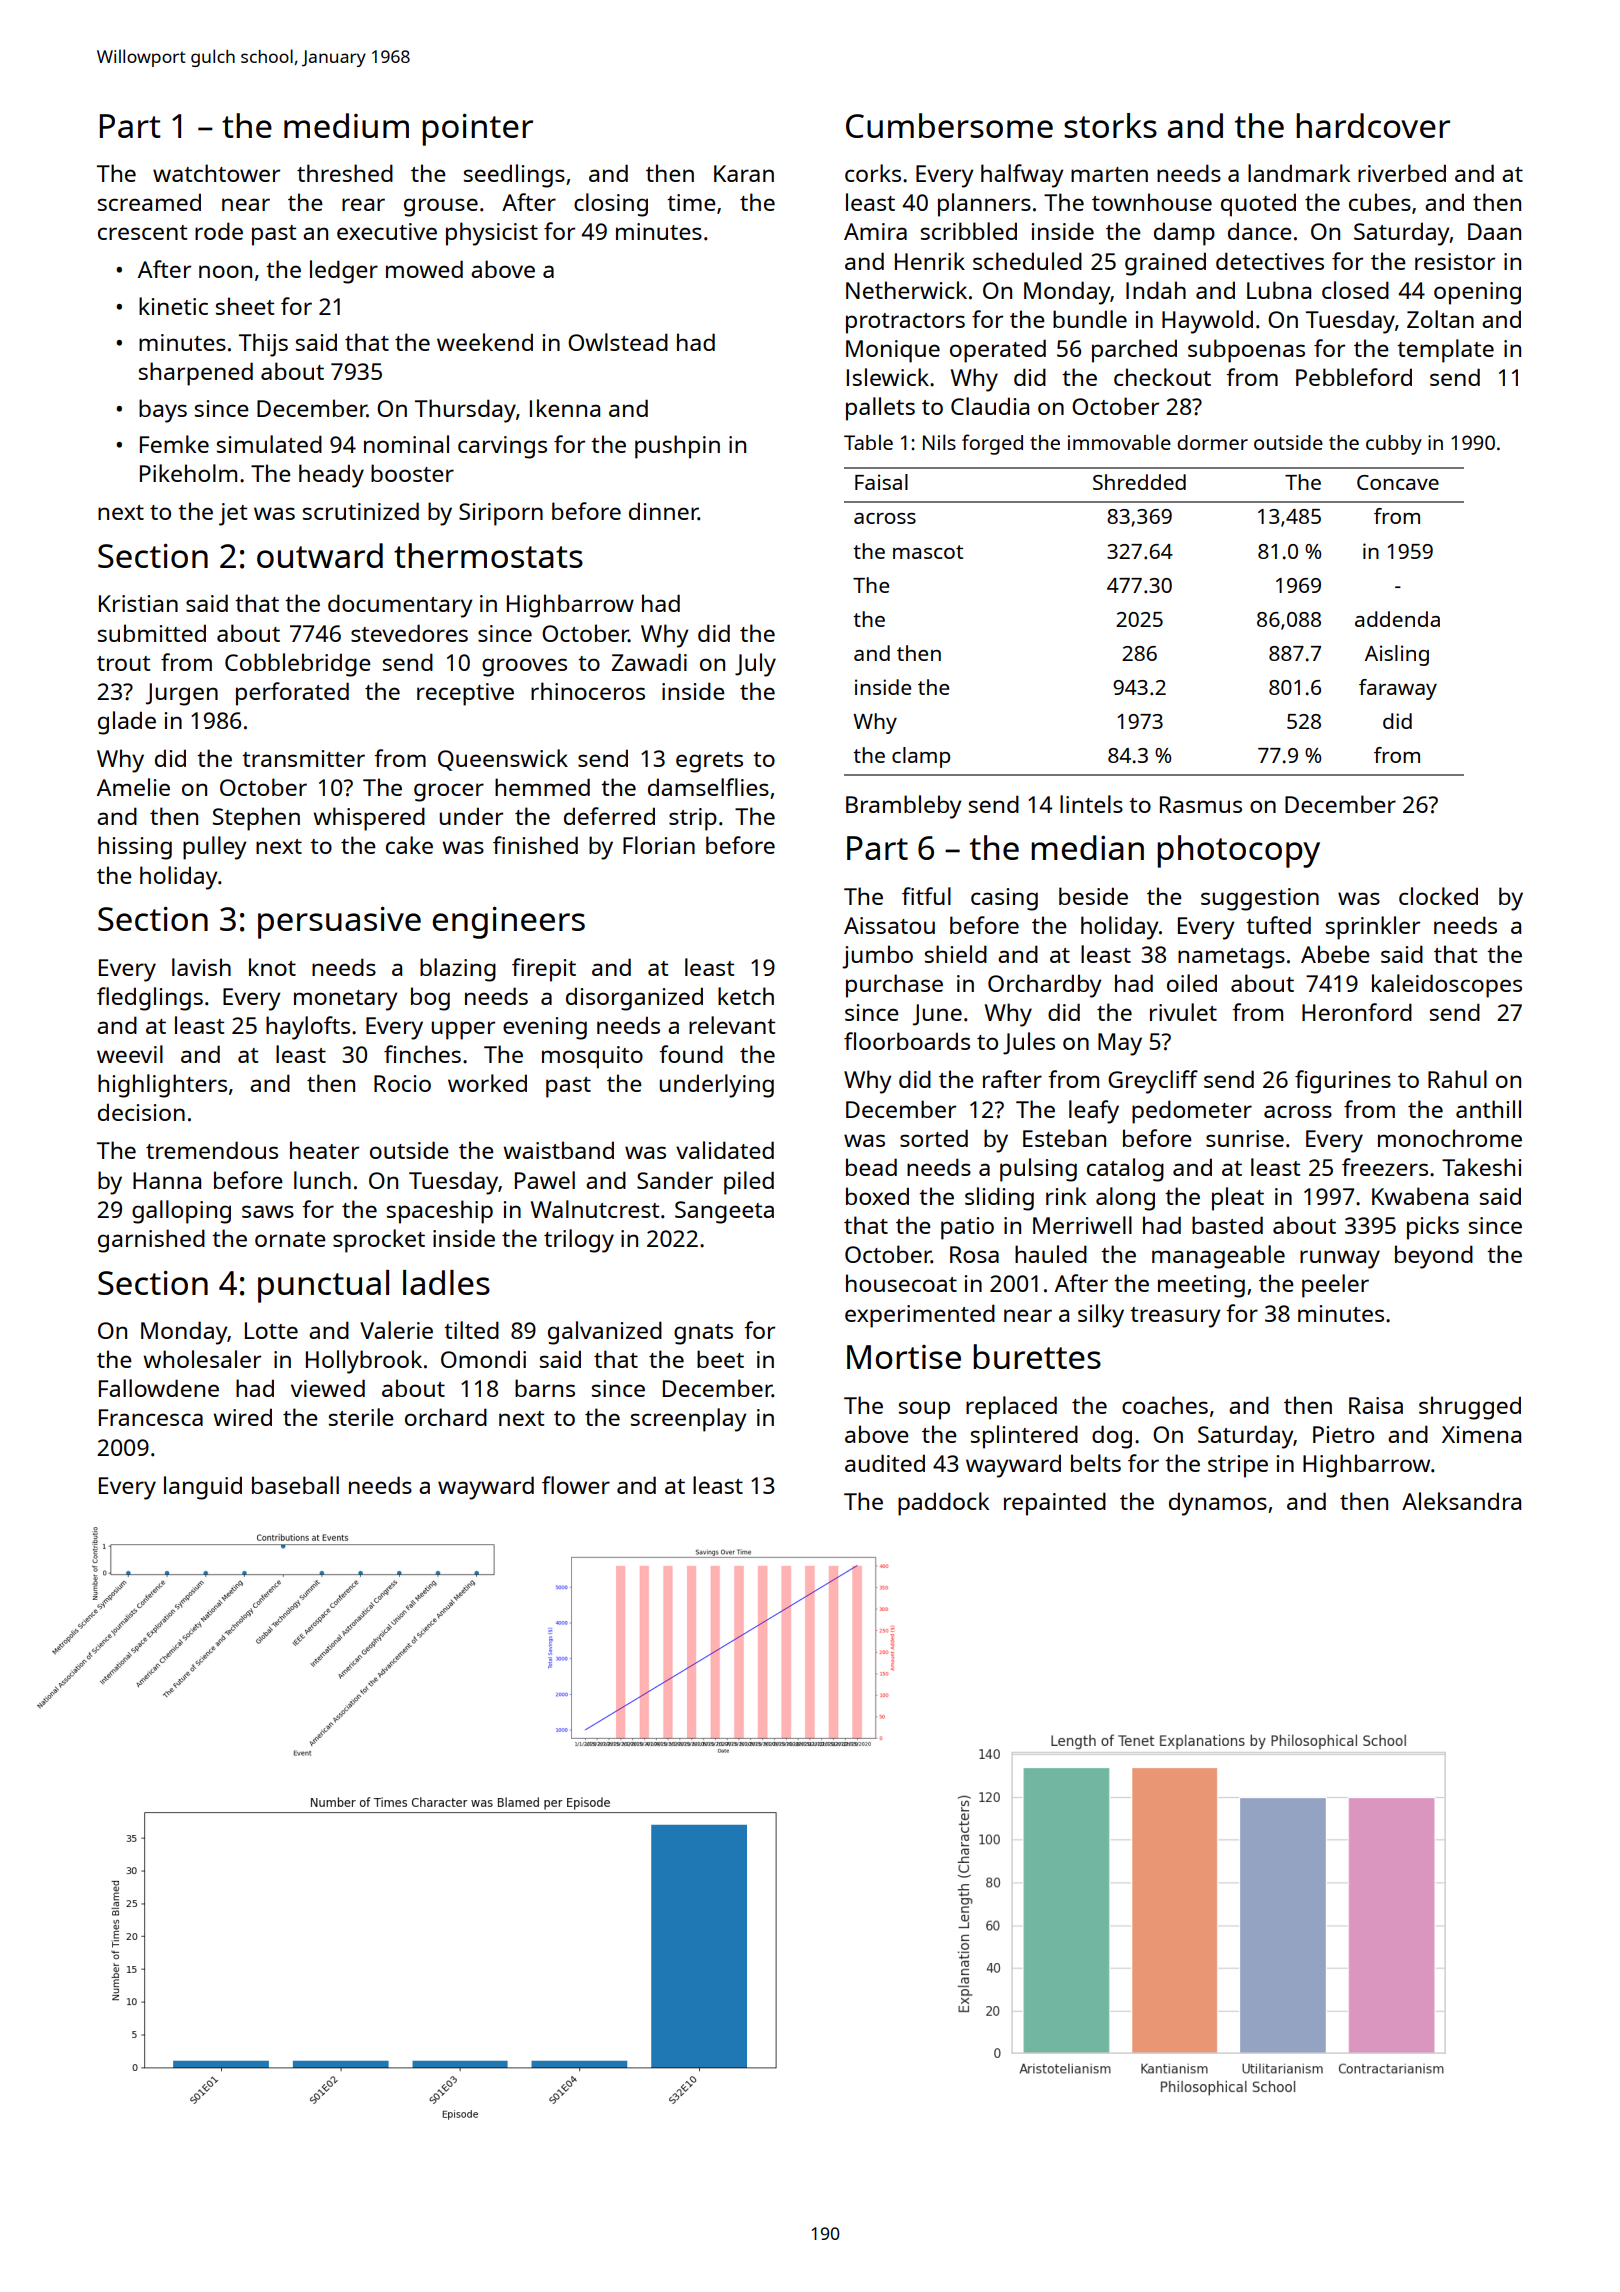  What do you see at coordinates (1398, 482) in the image?
I see `Concave` at bounding box center [1398, 482].
